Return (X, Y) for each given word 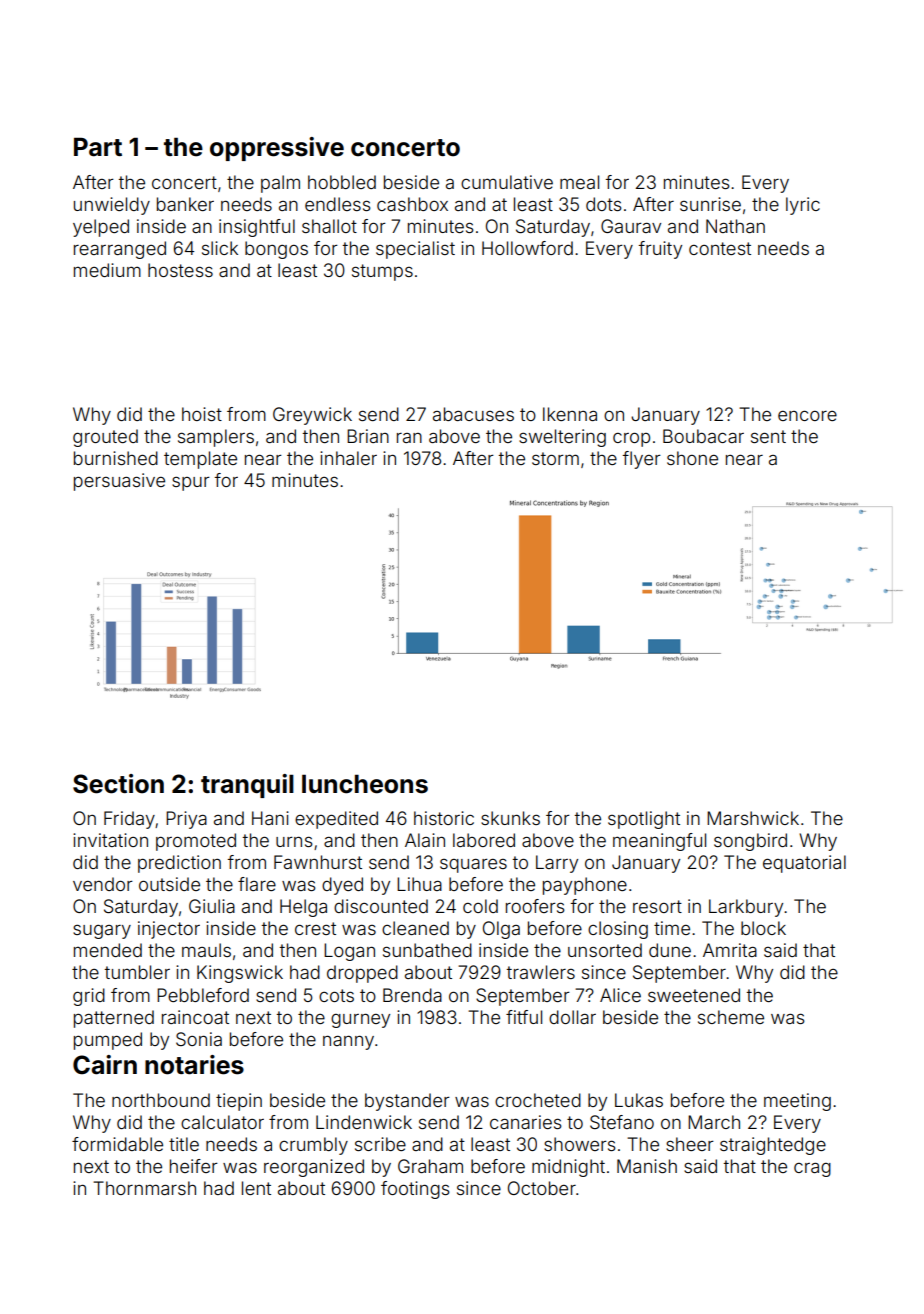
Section (118, 784)
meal (579, 182)
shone (692, 458)
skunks (510, 818)
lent (256, 1188)
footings (415, 1190)
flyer (641, 460)
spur (191, 483)
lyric (803, 206)
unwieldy (112, 206)
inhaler (348, 458)
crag (812, 1170)
